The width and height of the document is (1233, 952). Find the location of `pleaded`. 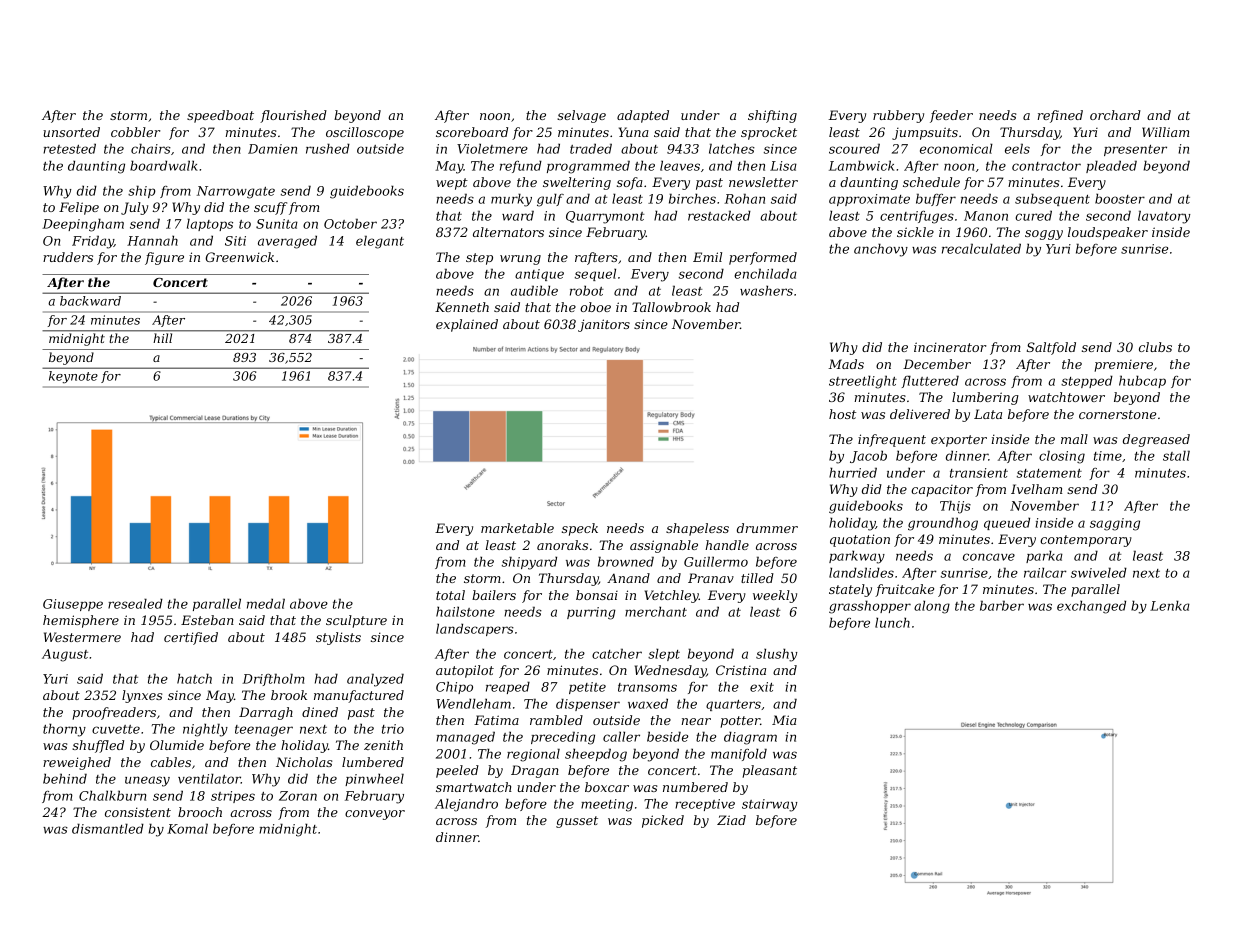

pleaded is located at coordinates (1111, 166).
